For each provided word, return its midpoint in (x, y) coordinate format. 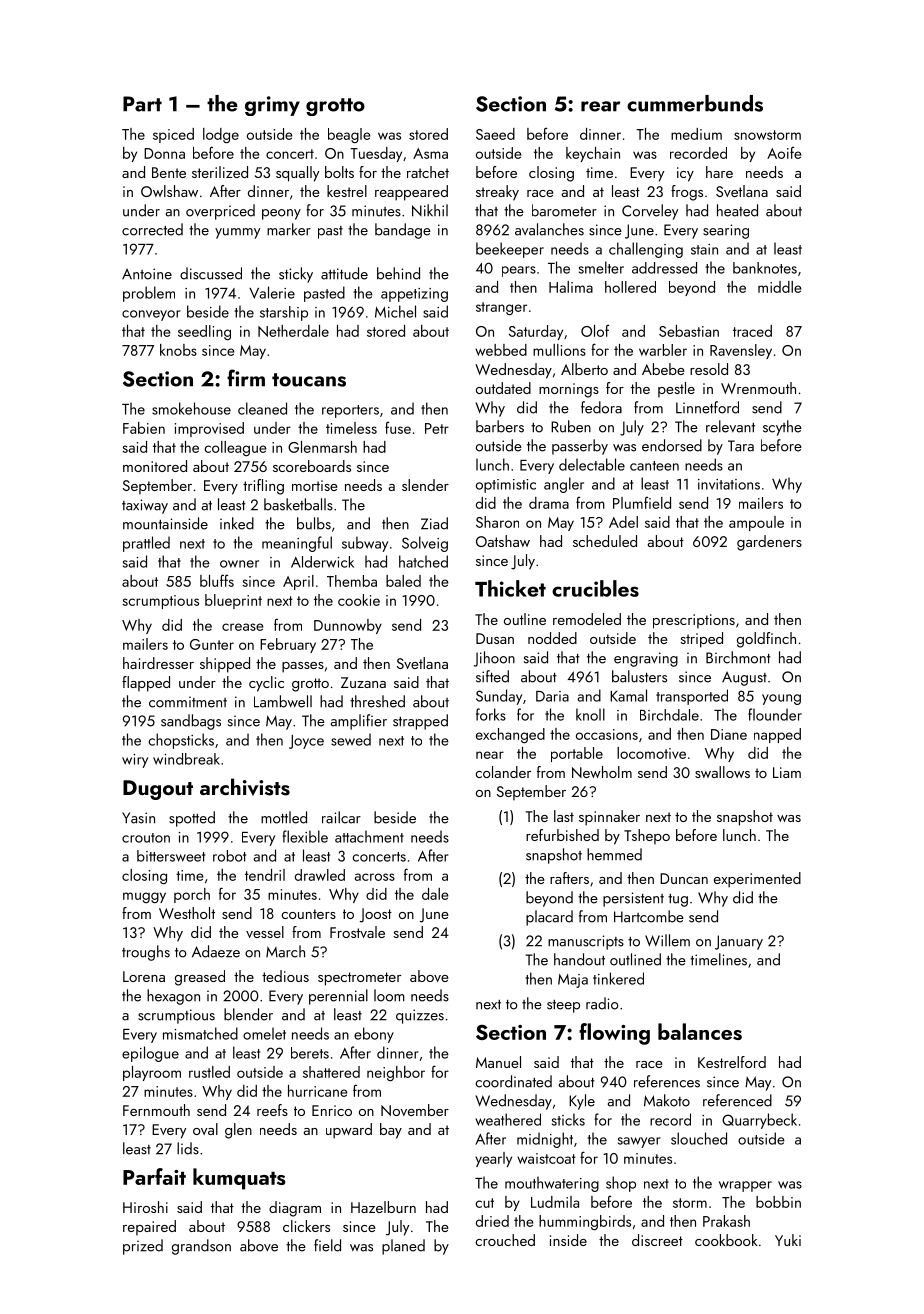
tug (678, 900)
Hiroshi (145, 1207)
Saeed (495, 134)
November (415, 1110)
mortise (314, 485)
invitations (729, 484)
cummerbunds (695, 103)
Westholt (187, 913)
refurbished (562, 835)
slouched (699, 1138)
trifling (263, 487)
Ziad (434, 523)
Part (142, 104)
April (298, 582)
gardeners (769, 543)
